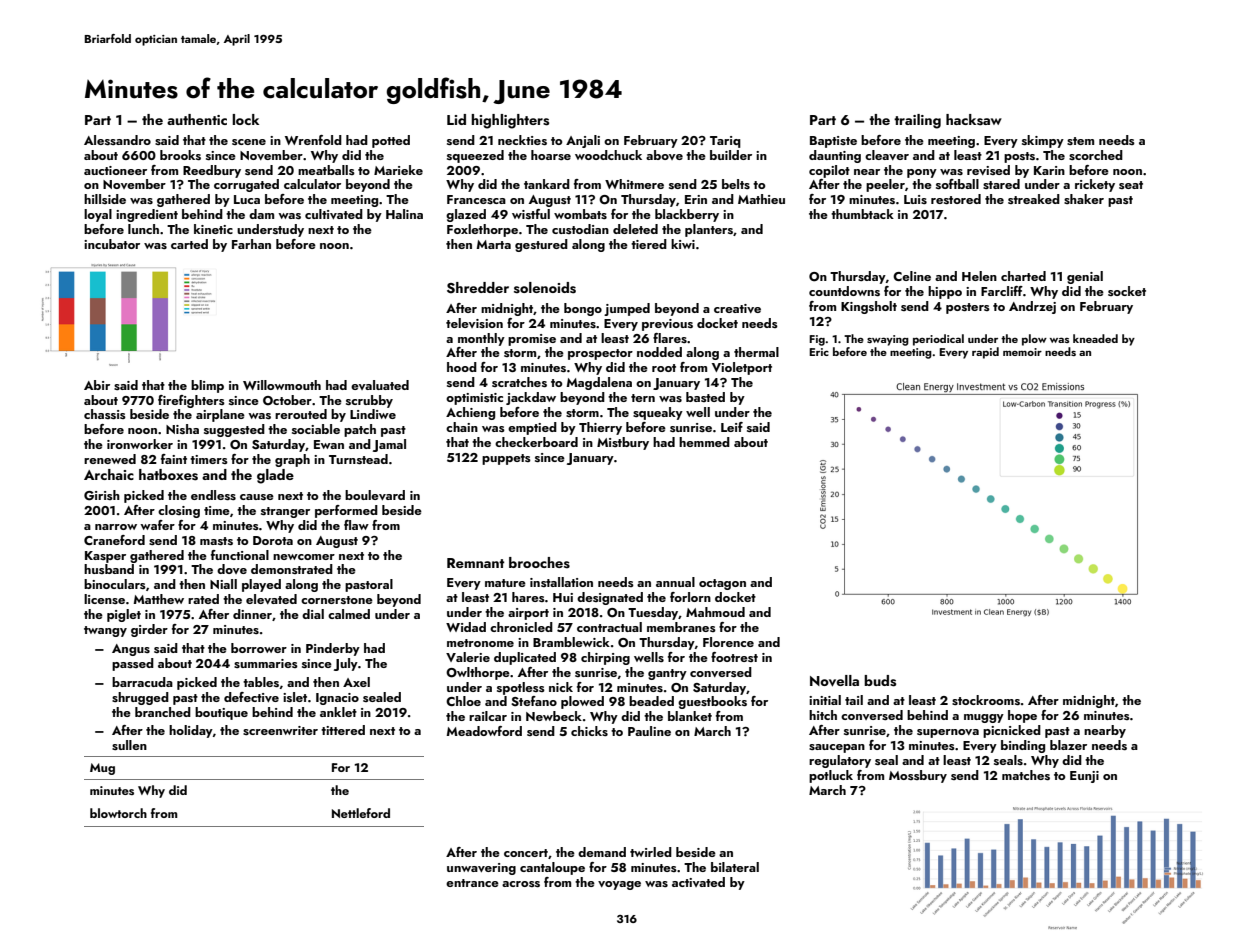  Describe the element at coordinates (583, 141) in the screenshot. I see `Anjali` at that location.
